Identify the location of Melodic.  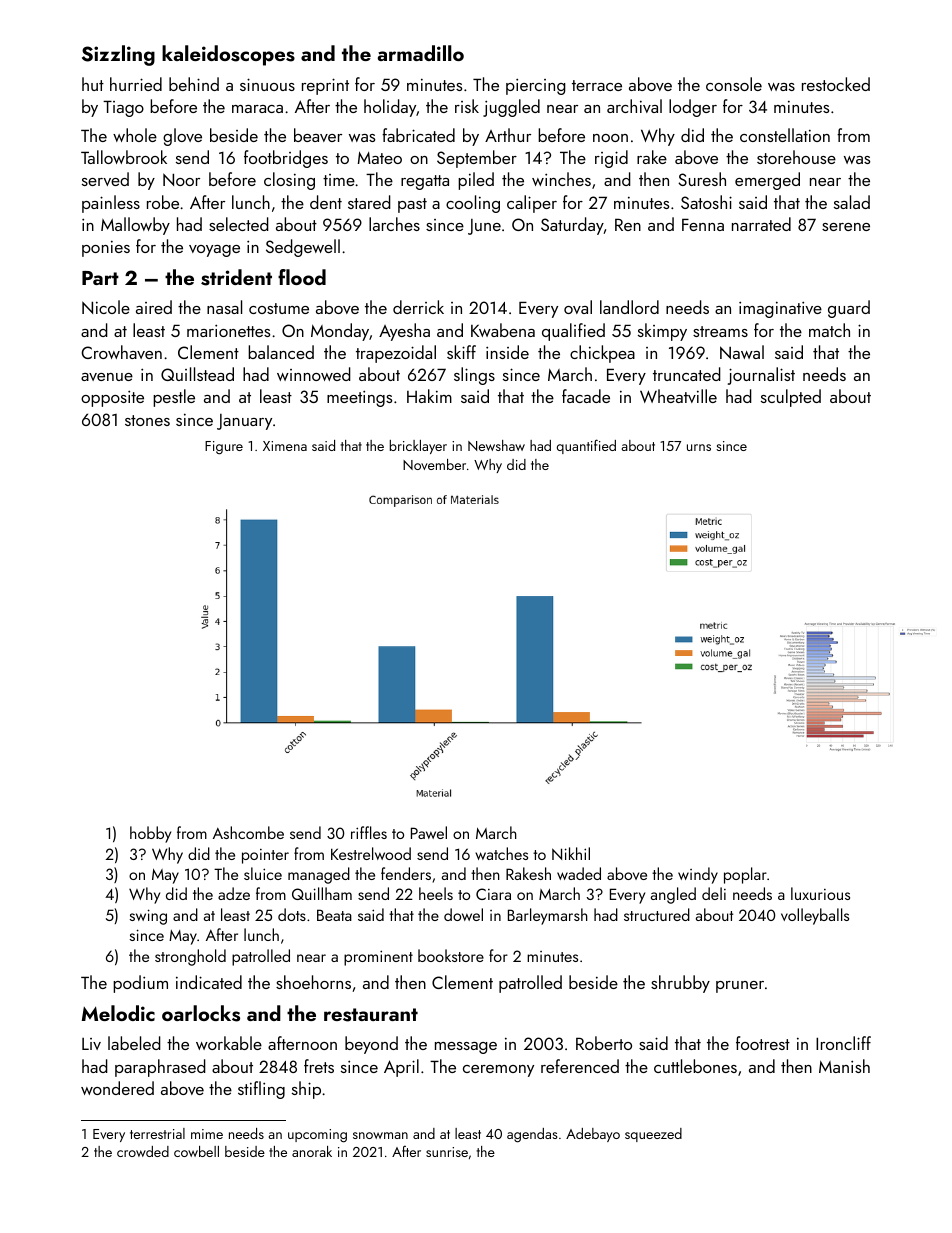
(118, 1013).
